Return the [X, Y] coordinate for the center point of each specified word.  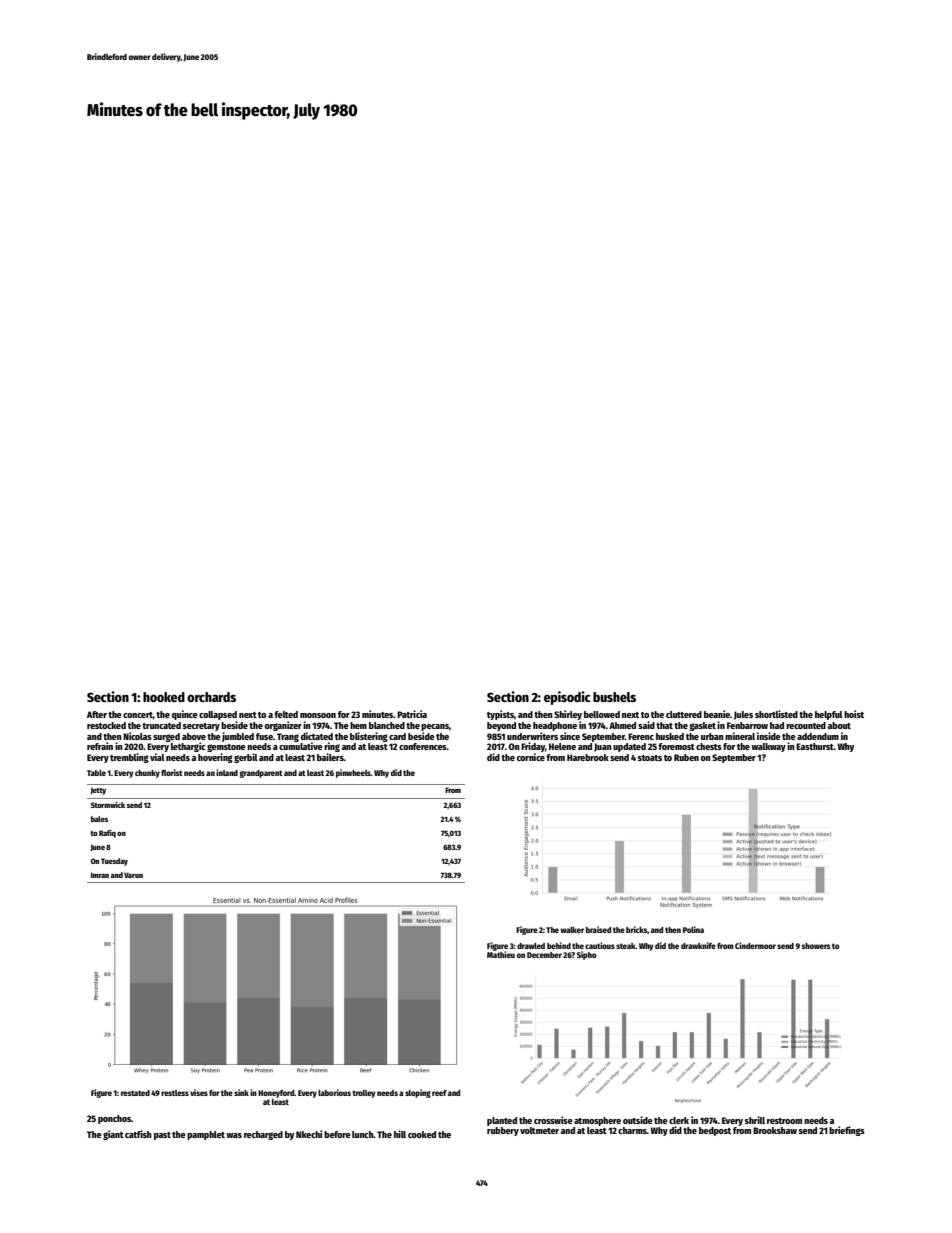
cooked [422, 1134]
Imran [100, 875]
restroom [784, 1121]
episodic [567, 698]
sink [241, 1092]
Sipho [587, 955]
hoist [854, 714]
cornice [531, 757]
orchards [211, 697]
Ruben [686, 757]
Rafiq [107, 834]
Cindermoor [755, 945]
